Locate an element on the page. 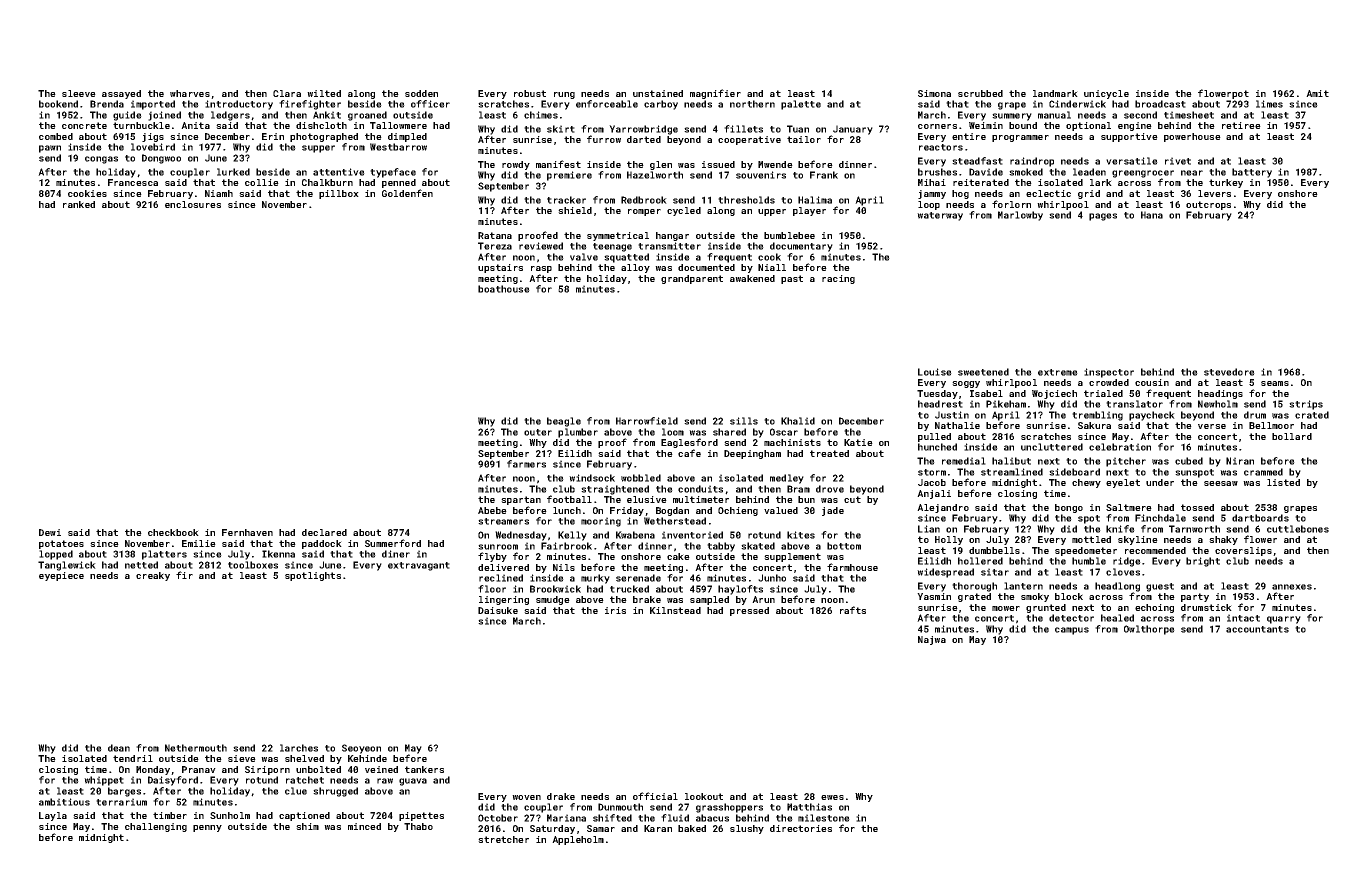  intact is located at coordinates (1243, 618).
